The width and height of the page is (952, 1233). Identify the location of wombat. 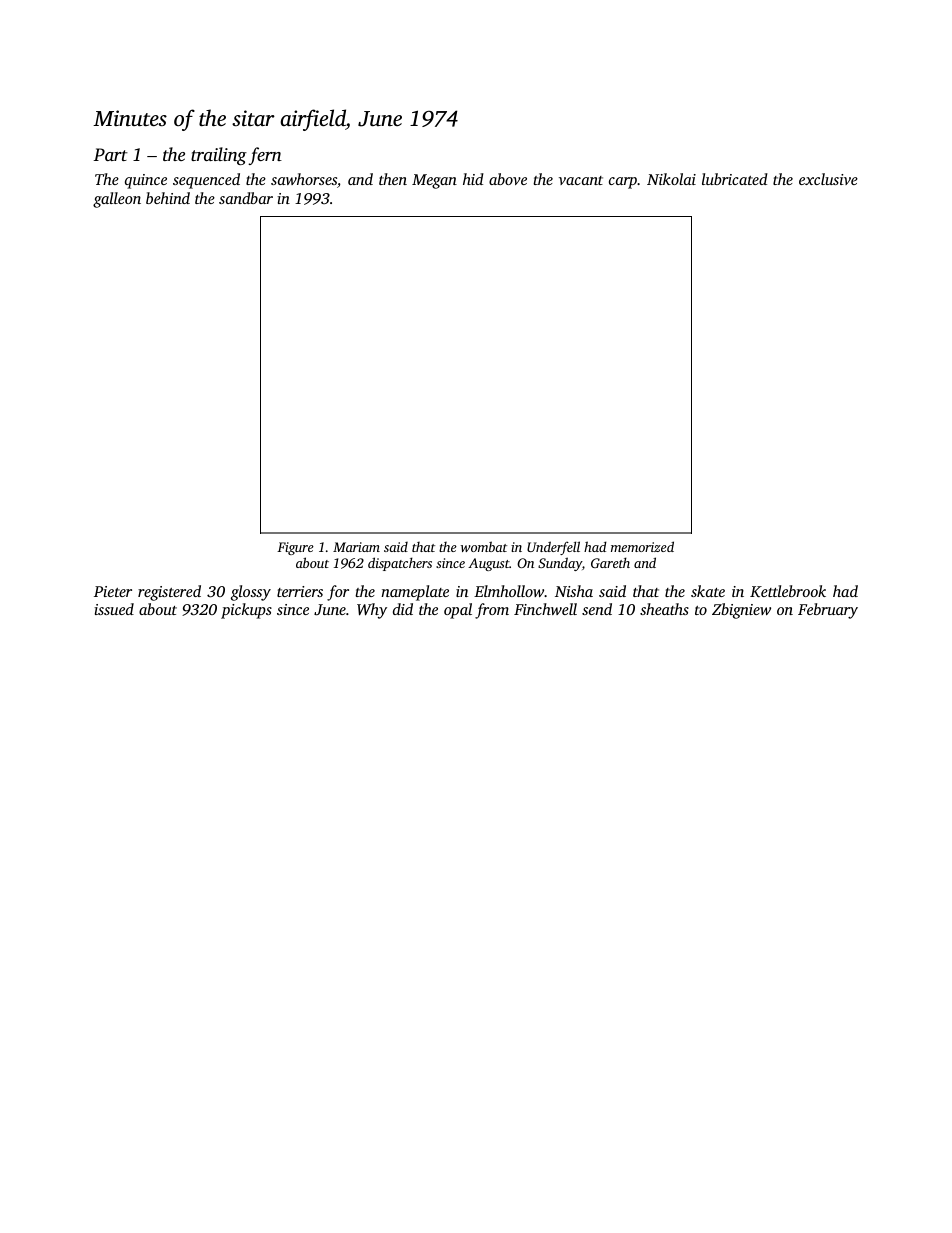
(484, 546).
